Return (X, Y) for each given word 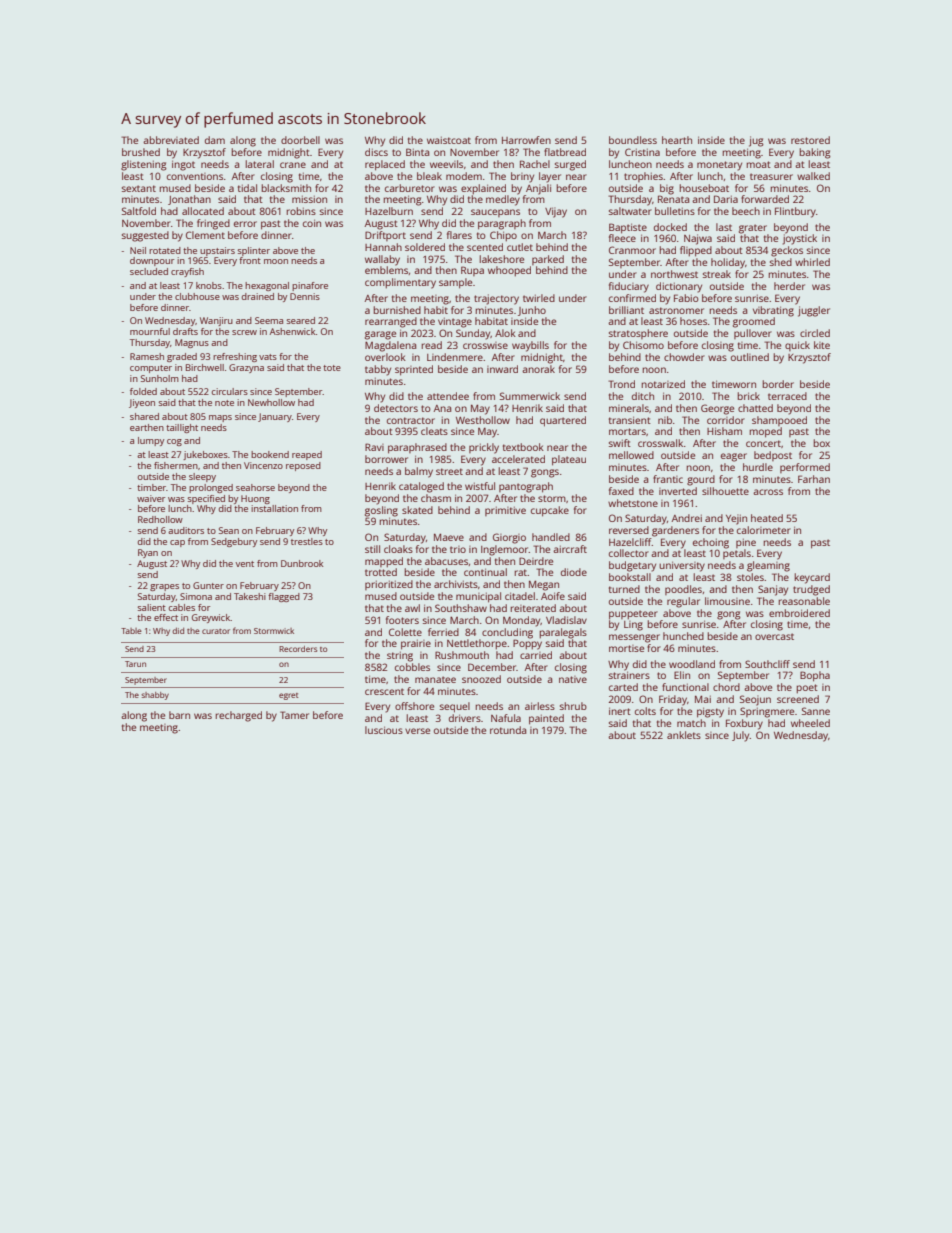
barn (179, 715)
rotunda (508, 730)
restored (810, 140)
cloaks (398, 549)
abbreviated (171, 140)
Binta (417, 152)
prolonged (211, 488)
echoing (711, 543)
